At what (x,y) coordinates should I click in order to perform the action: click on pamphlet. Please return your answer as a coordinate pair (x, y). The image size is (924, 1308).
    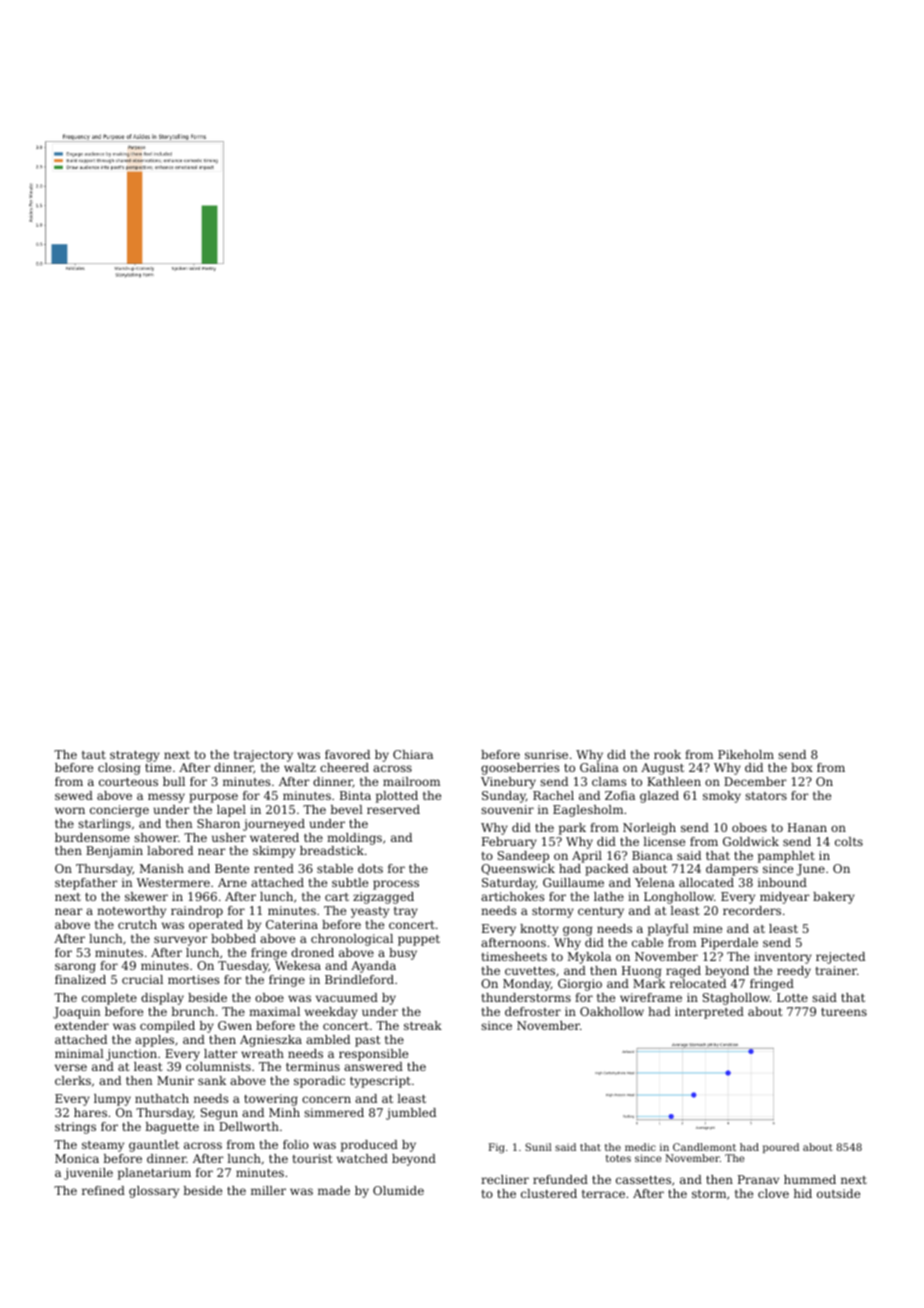
    Looking at the image, I should click on (786, 857).
